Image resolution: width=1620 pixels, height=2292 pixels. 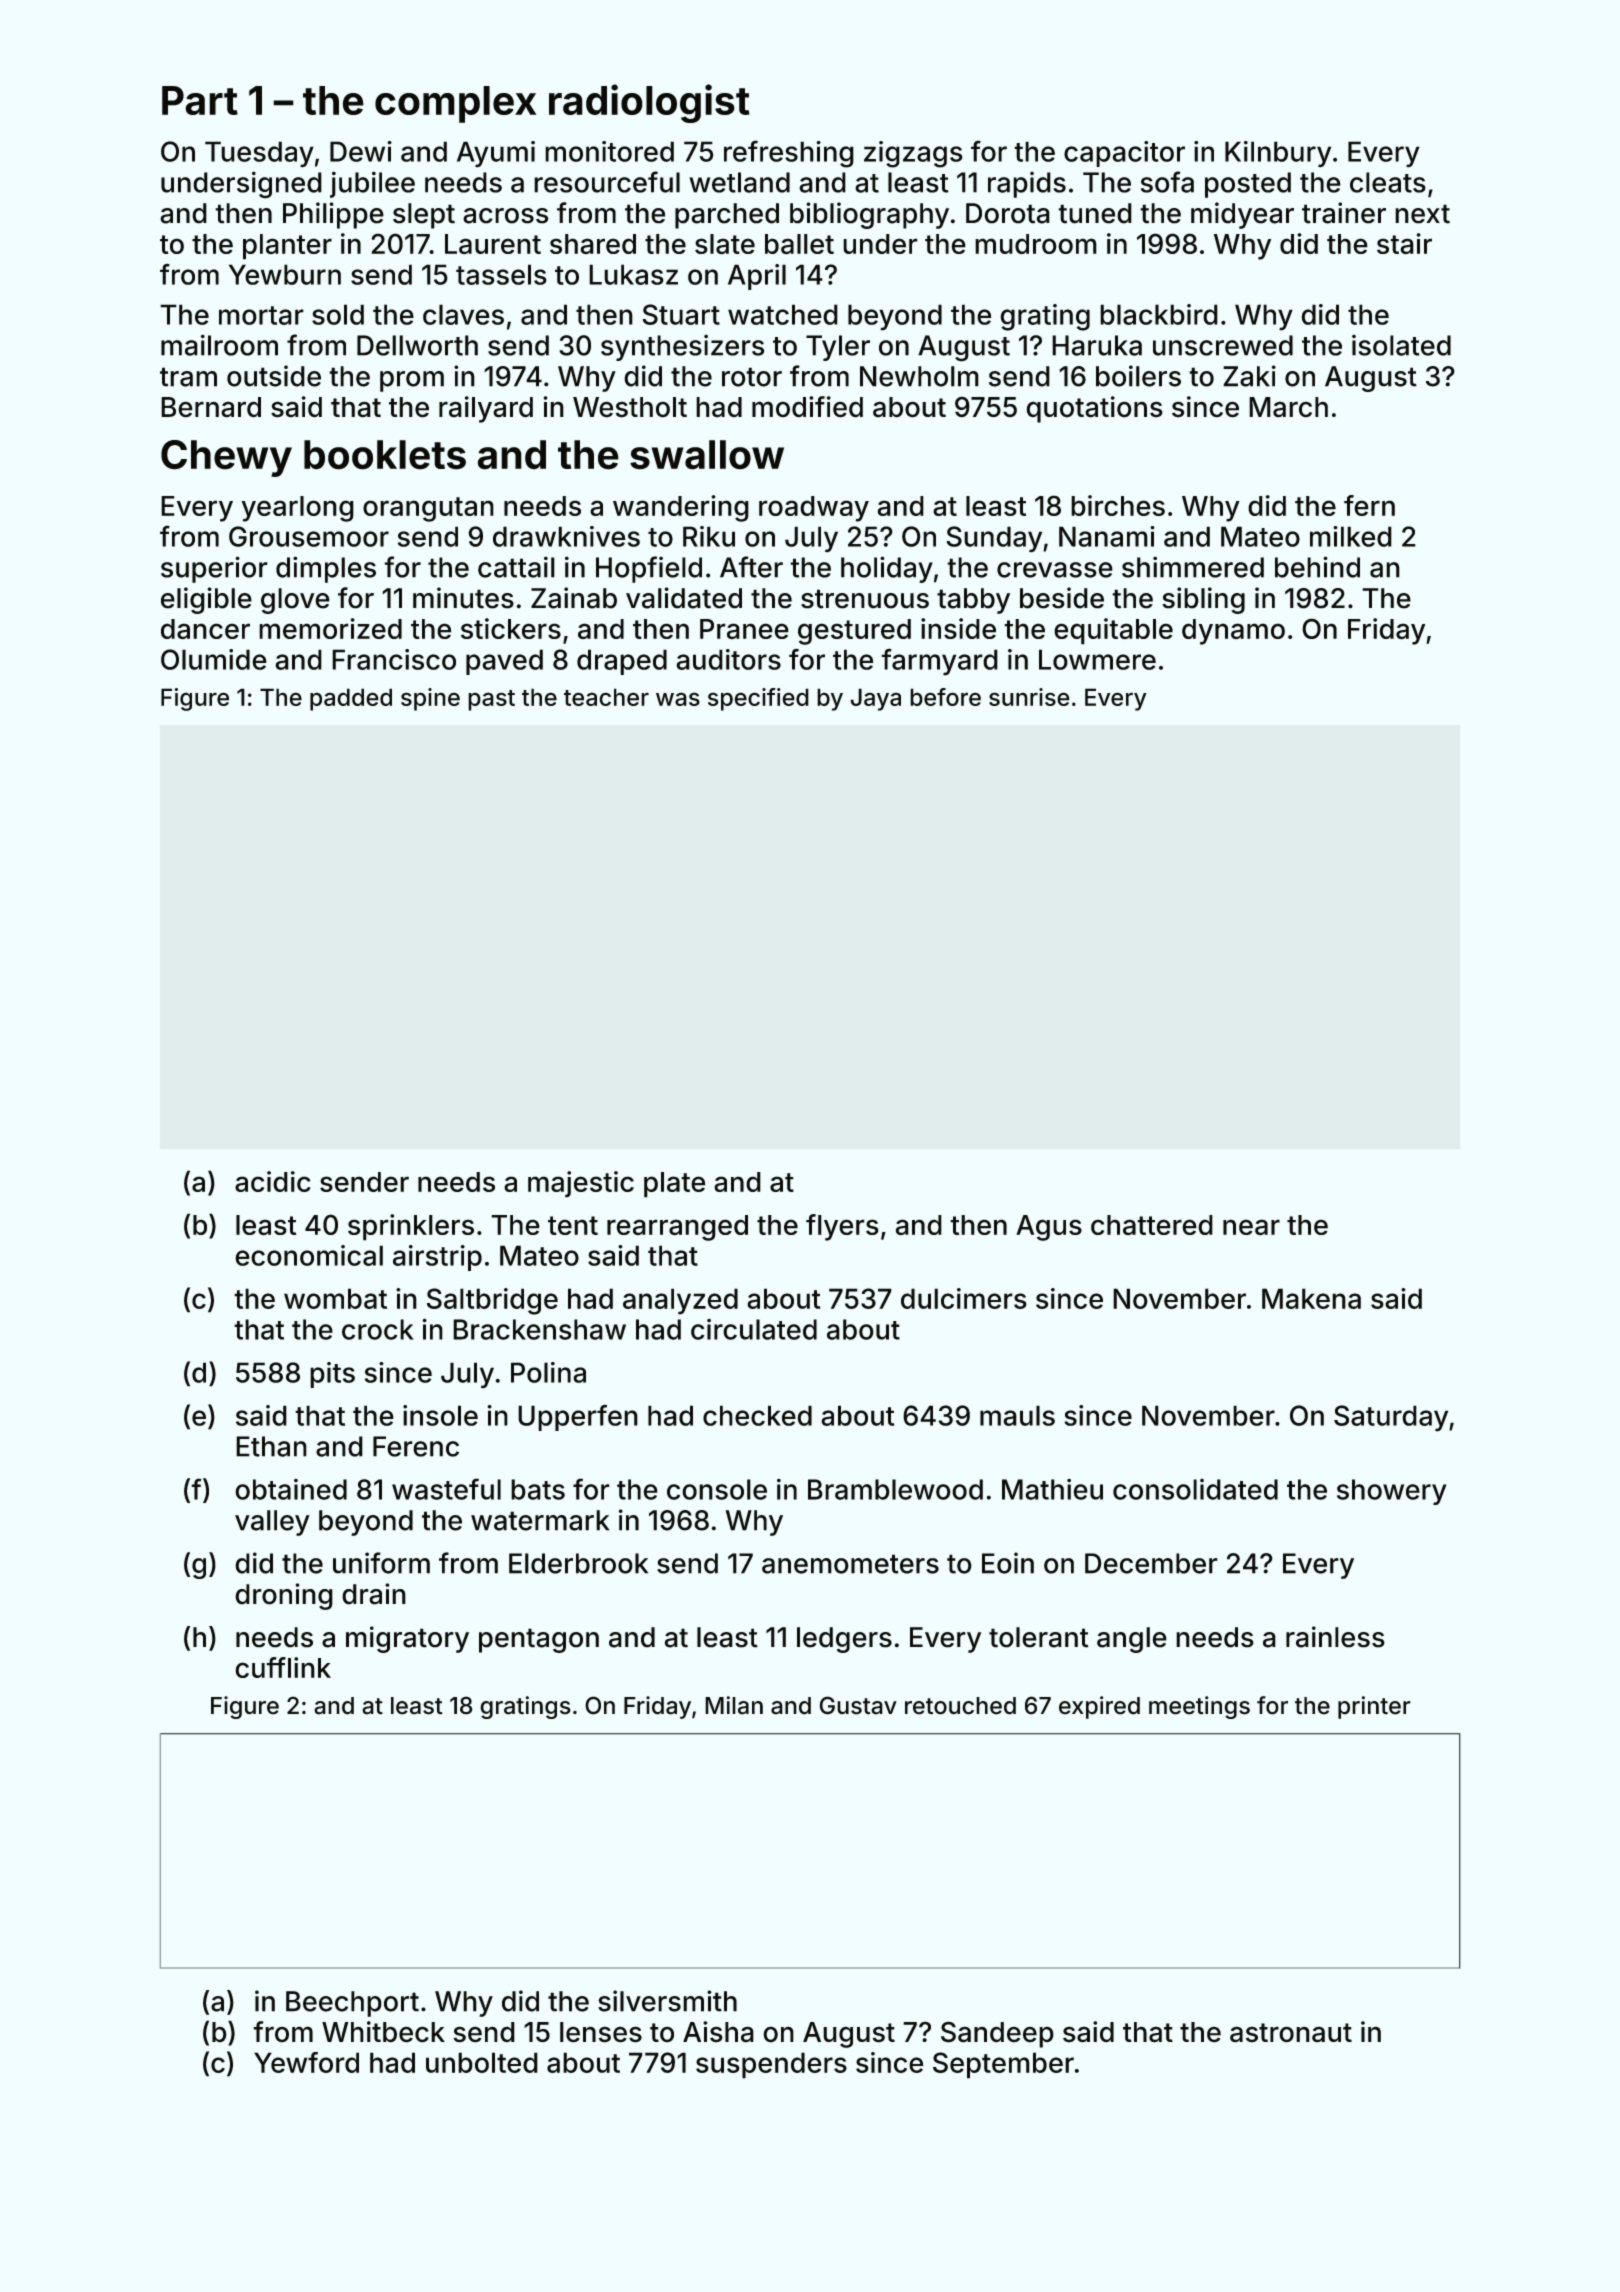 I want to click on Beechport, so click(x=352, y=2004).
